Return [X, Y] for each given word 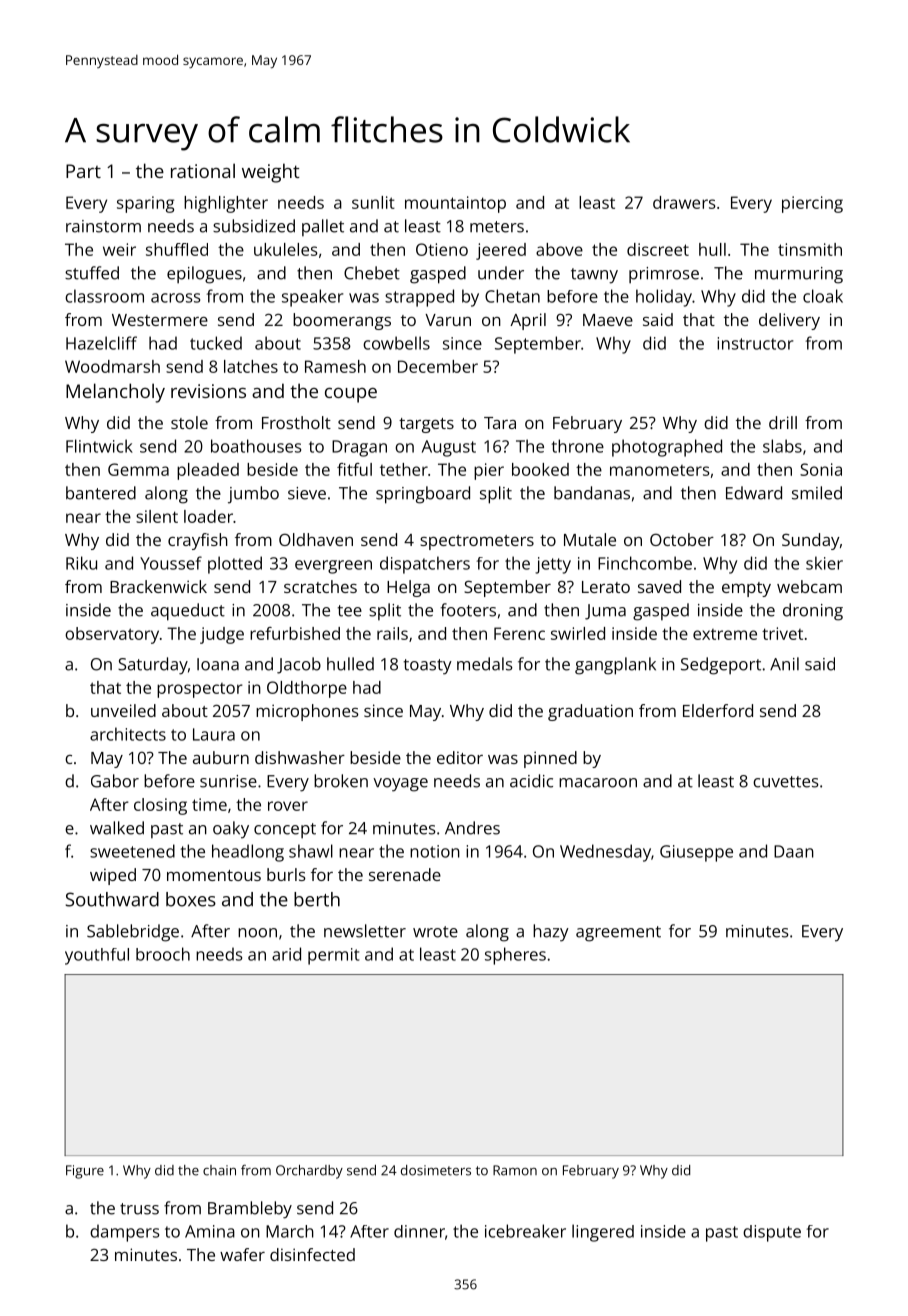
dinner [419, 1231]
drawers [684, 202]
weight [271, 173]
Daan [794, 851]
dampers [124, 1233]
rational [203, 170]
